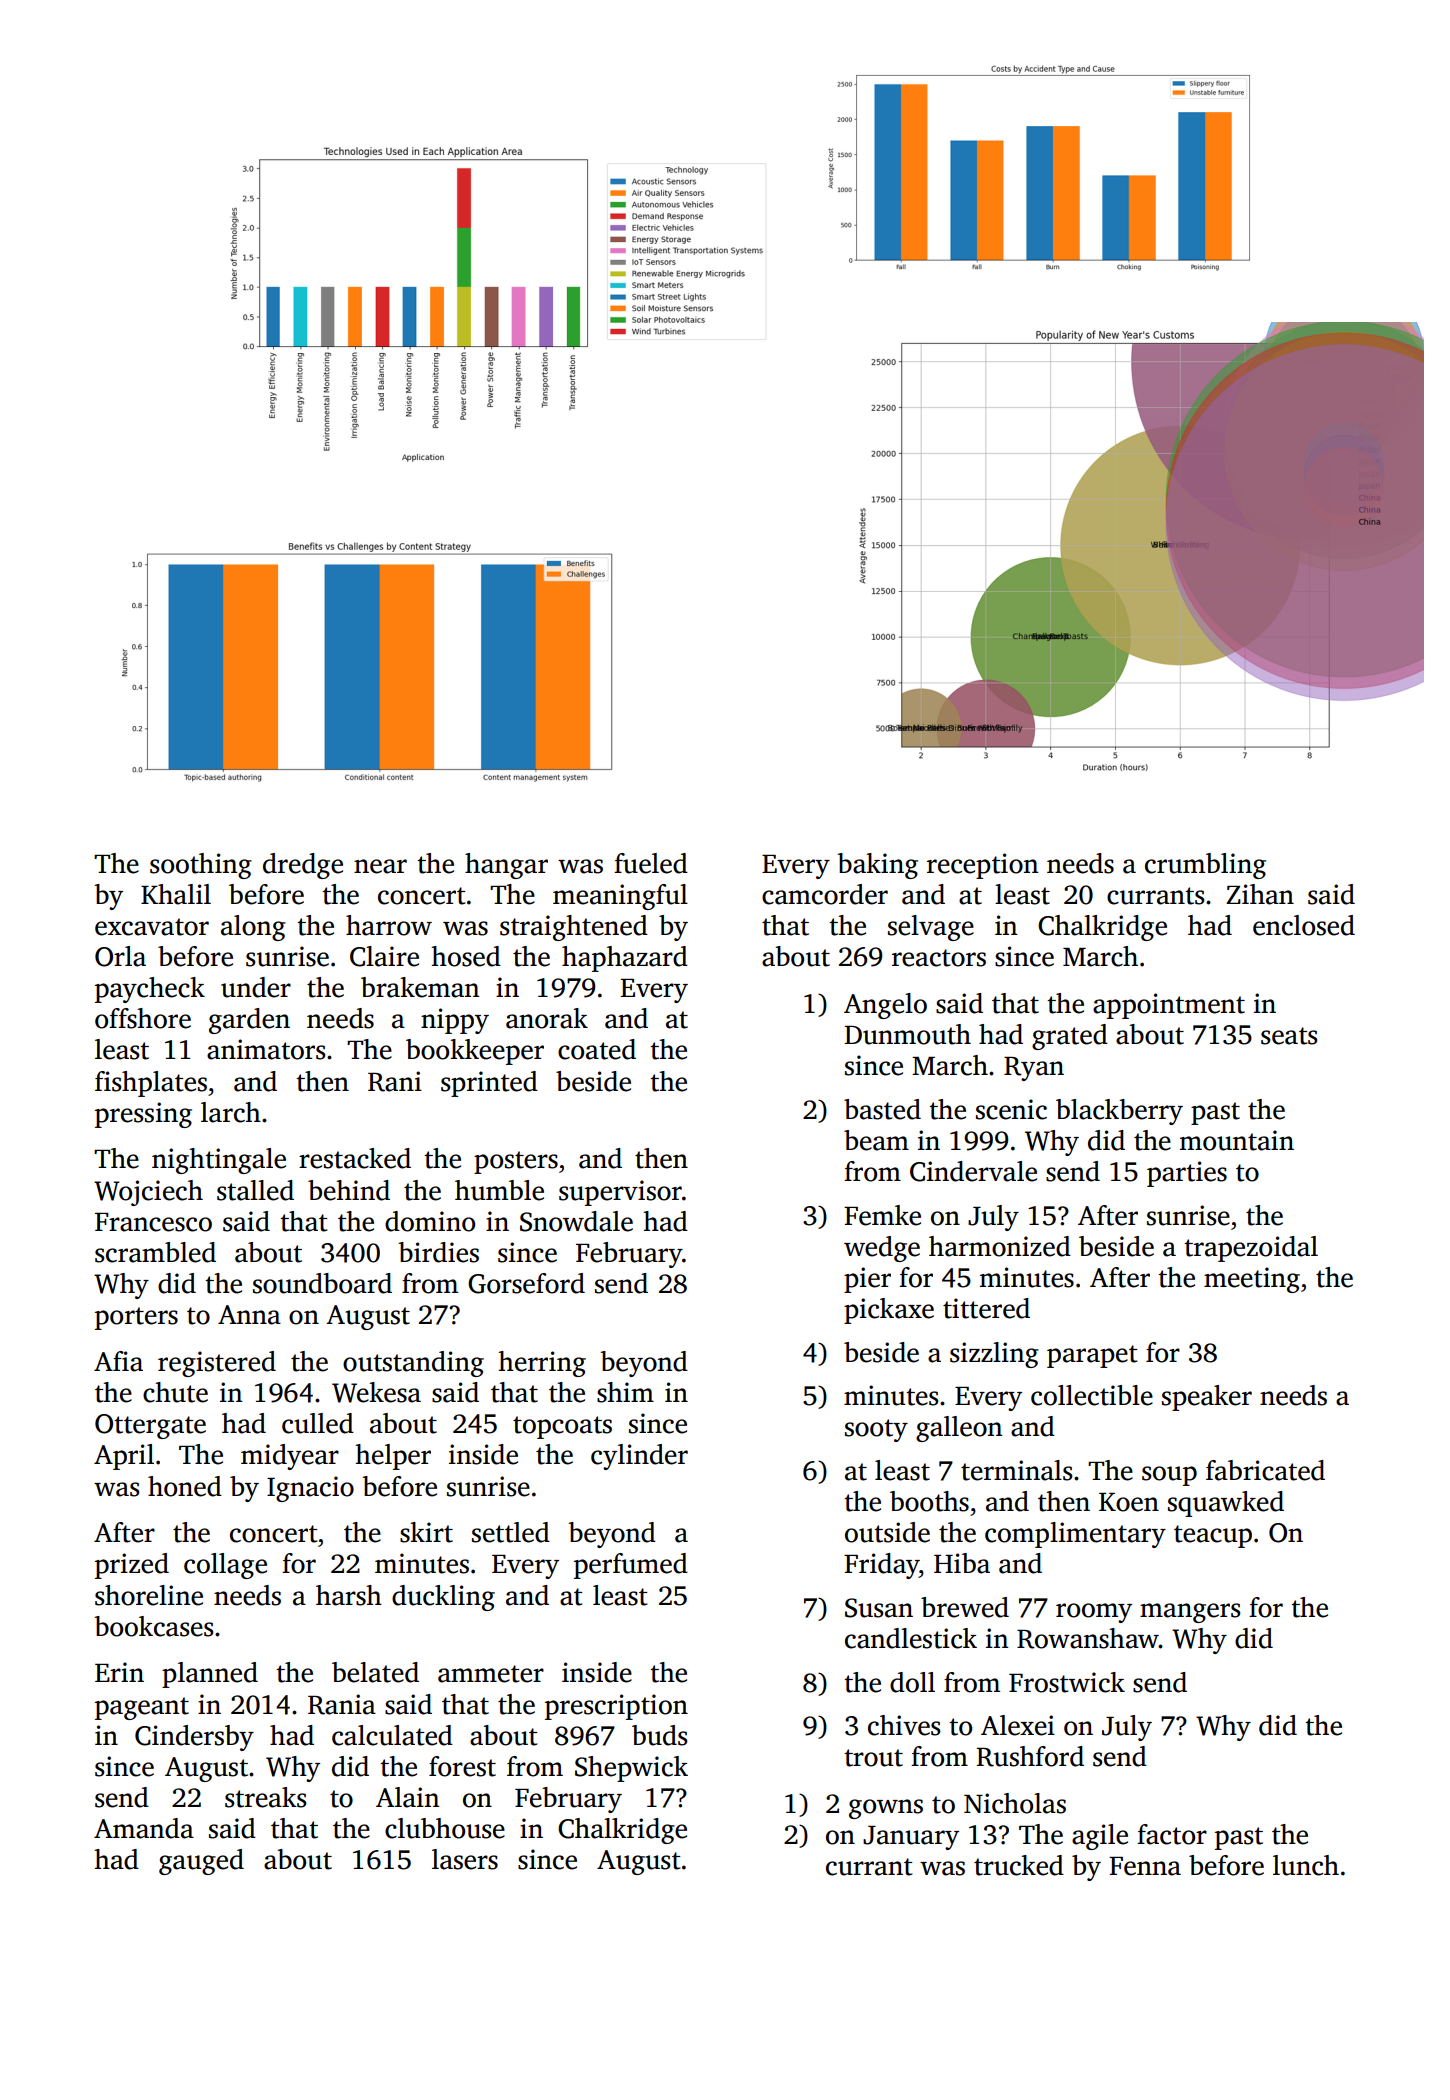 The height and width of the image is (2100, 1450). What do you see at coordinates (465, 1859) in the image?
I see `lasers` at bounding box center [465, 1859].
